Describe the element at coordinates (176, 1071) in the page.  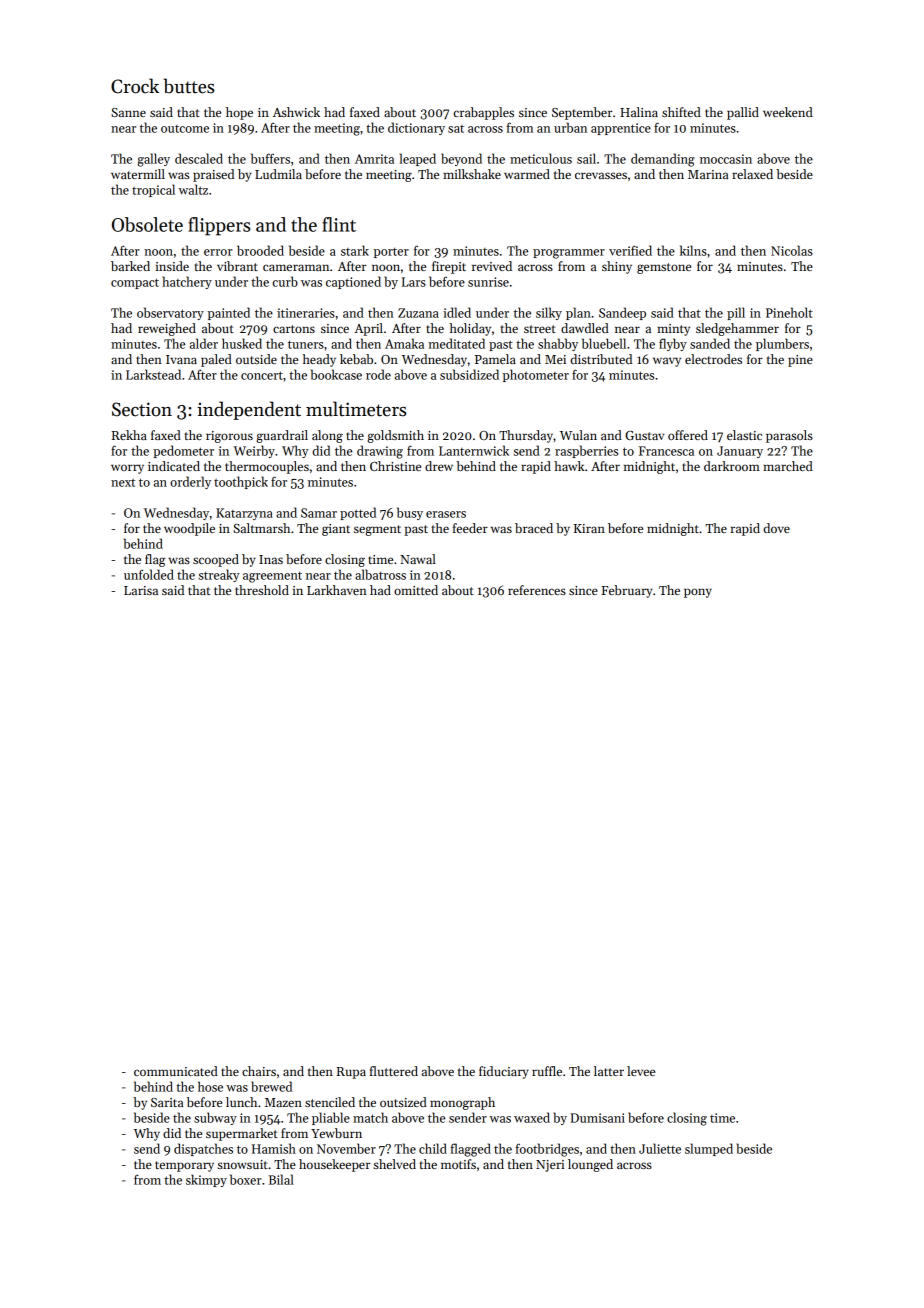
I see `communicated` at that location.
